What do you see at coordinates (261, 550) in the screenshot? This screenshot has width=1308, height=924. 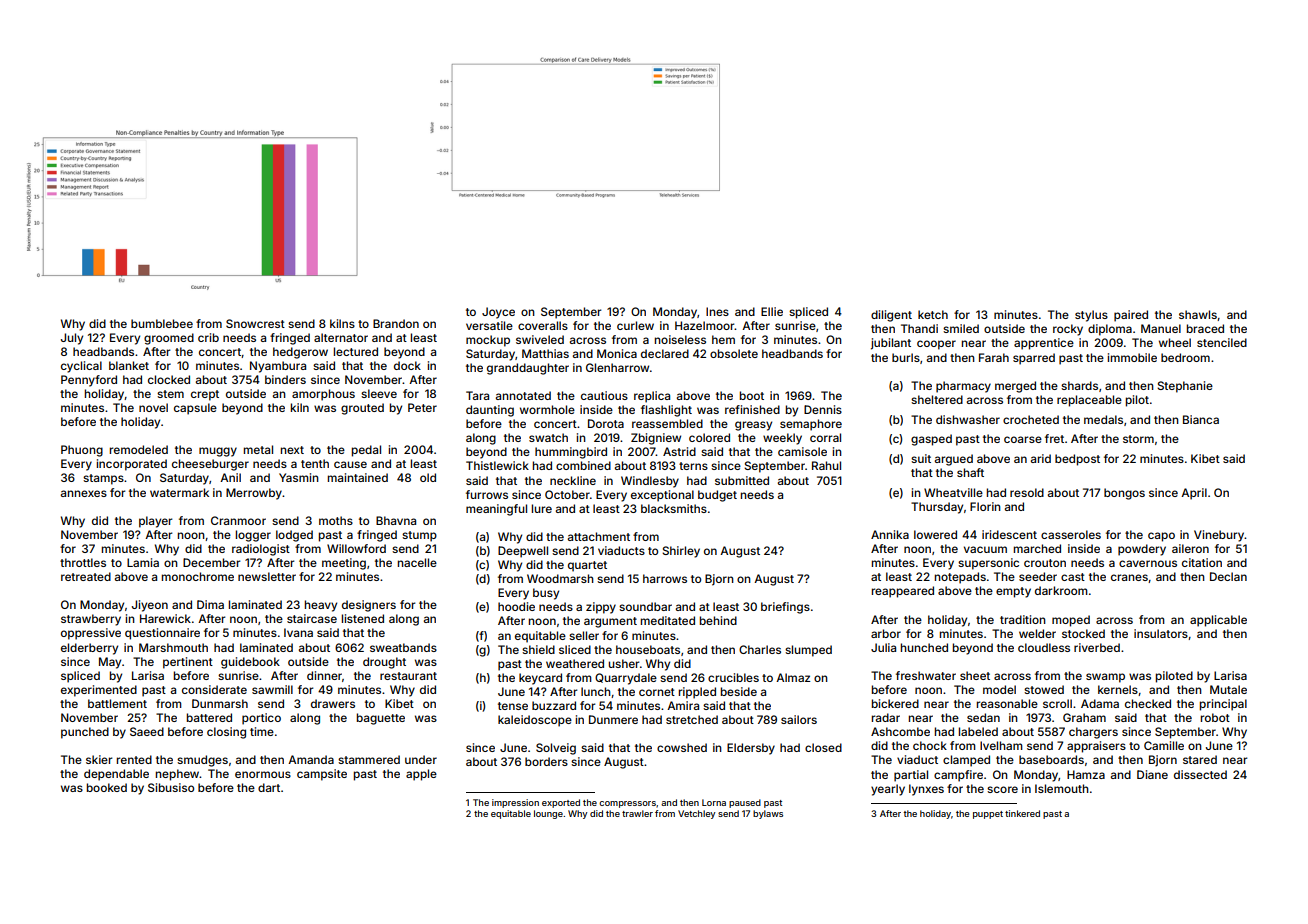 I see `radiologist` at bounding box center [261, 550].
